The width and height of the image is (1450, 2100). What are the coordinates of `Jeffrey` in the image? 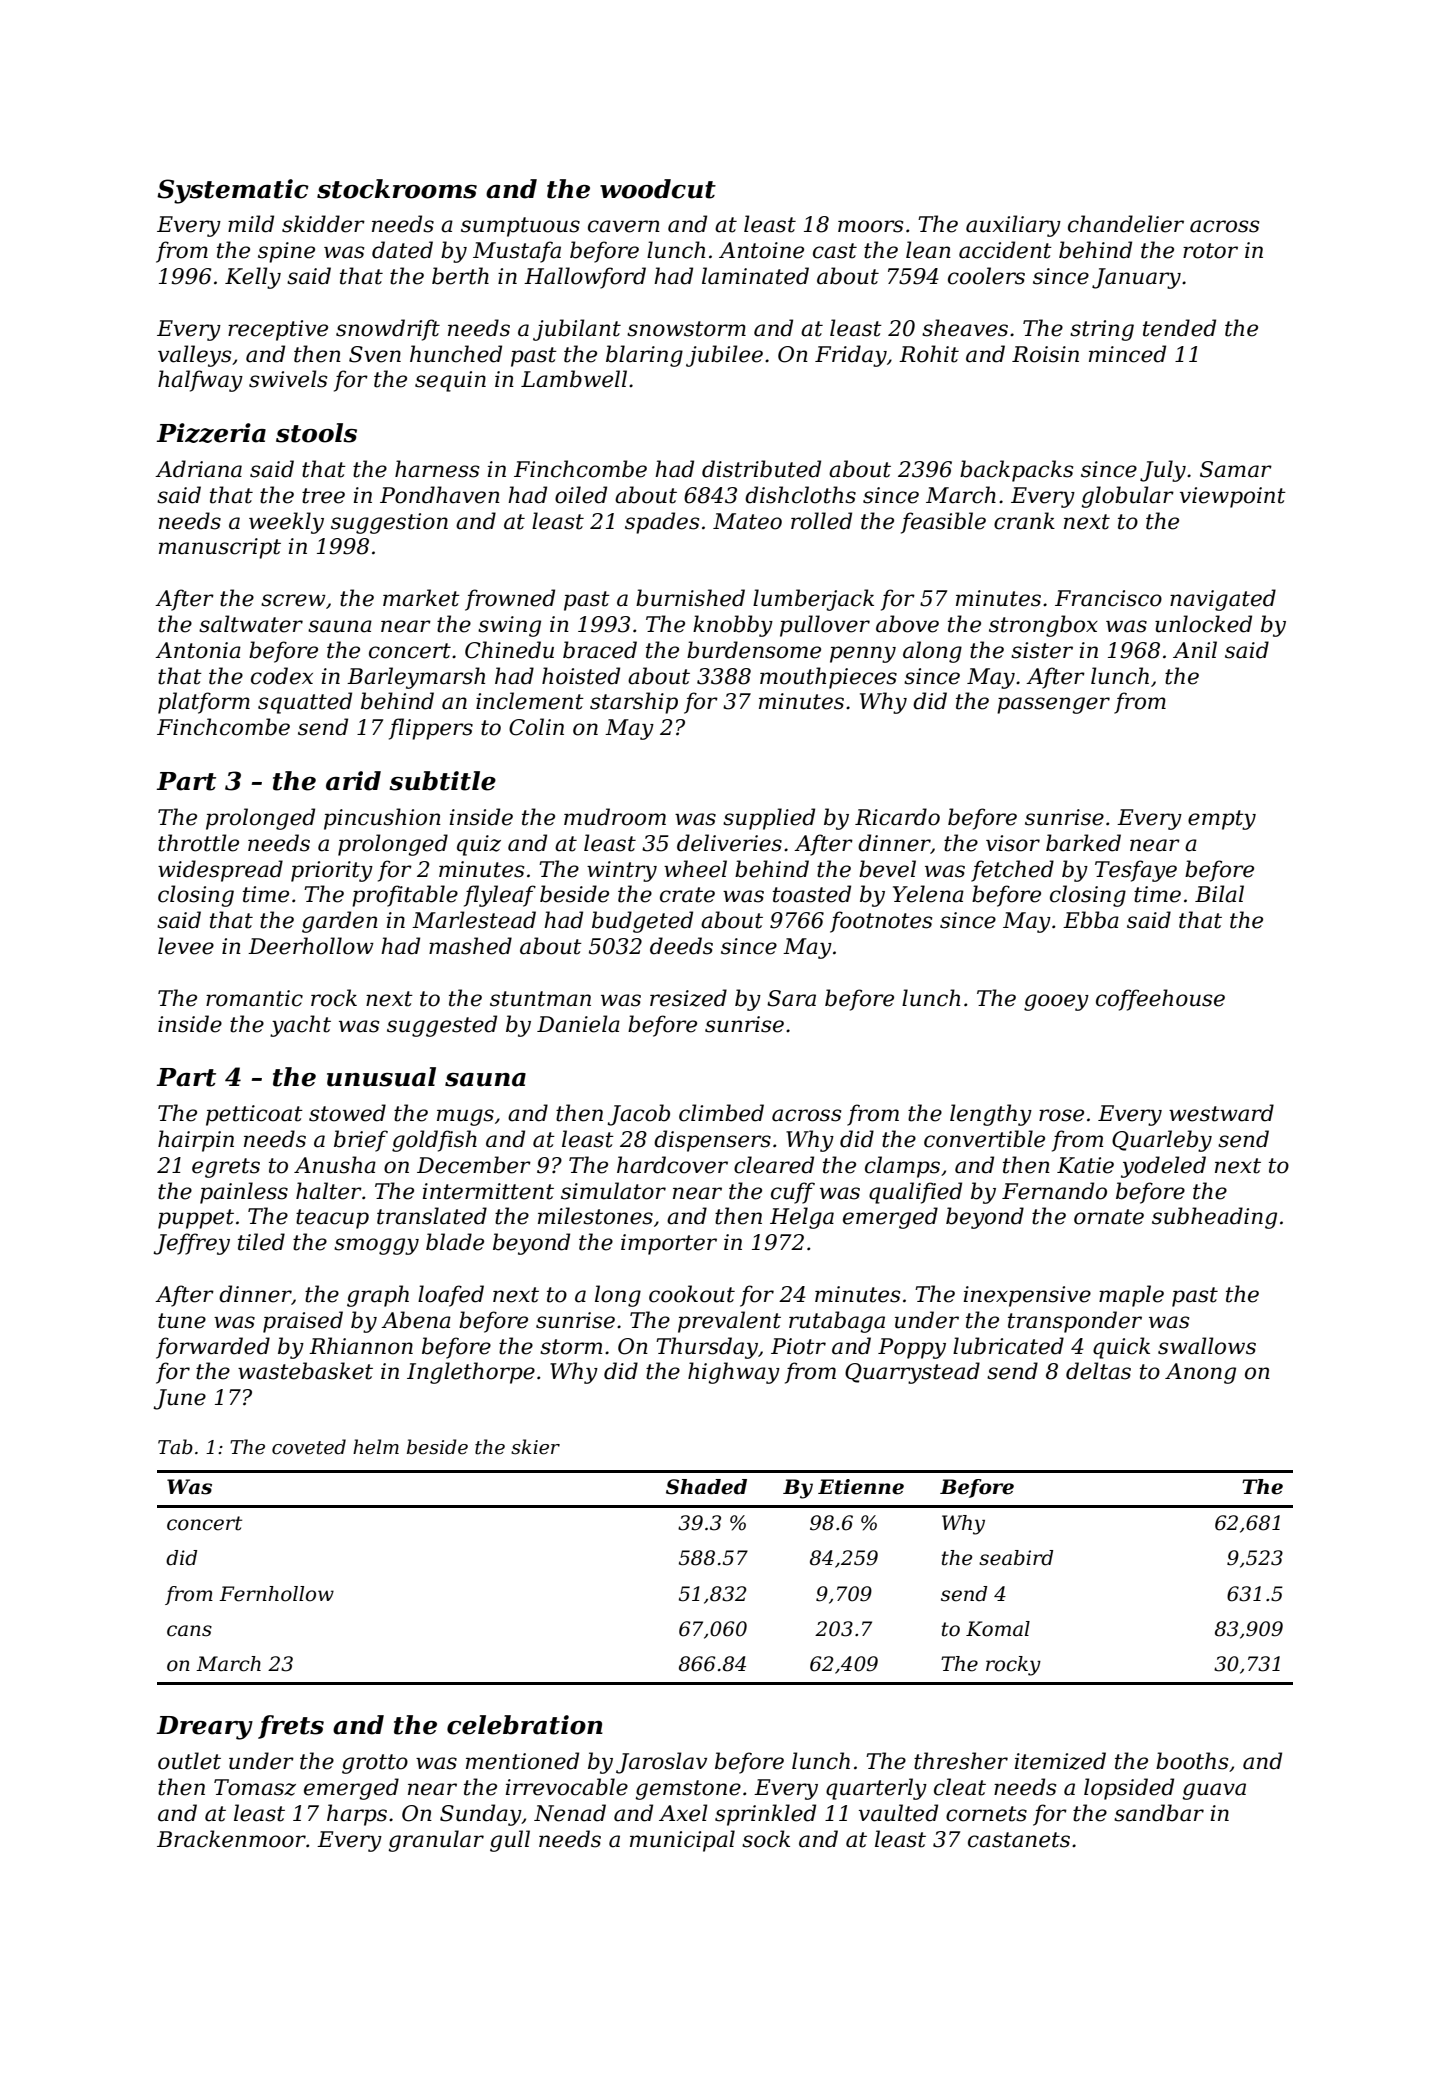 It's located at (191, 1244).
